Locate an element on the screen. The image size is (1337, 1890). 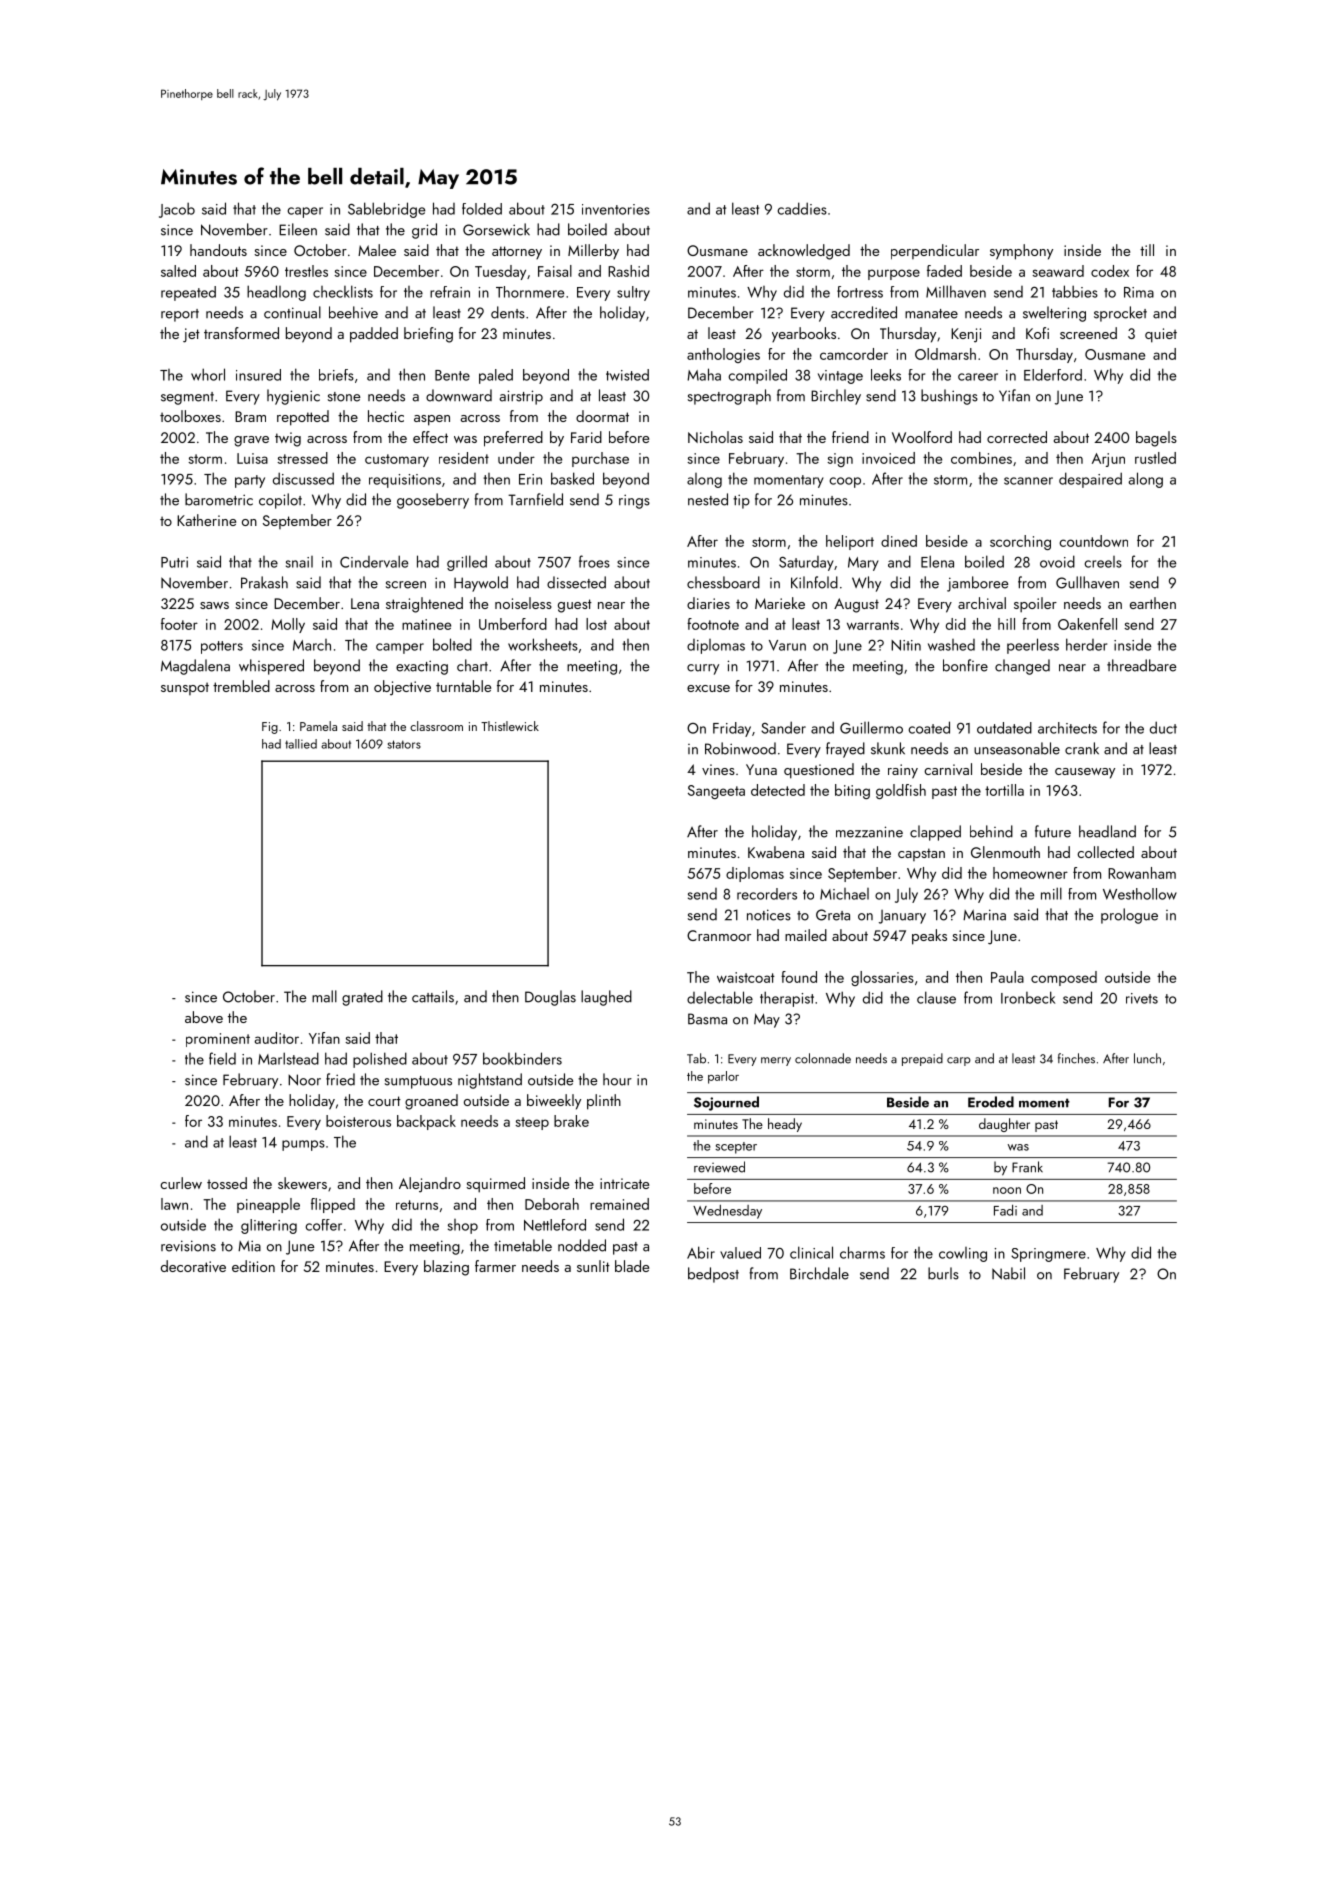
creels is located at coordinates (1103, 562).
